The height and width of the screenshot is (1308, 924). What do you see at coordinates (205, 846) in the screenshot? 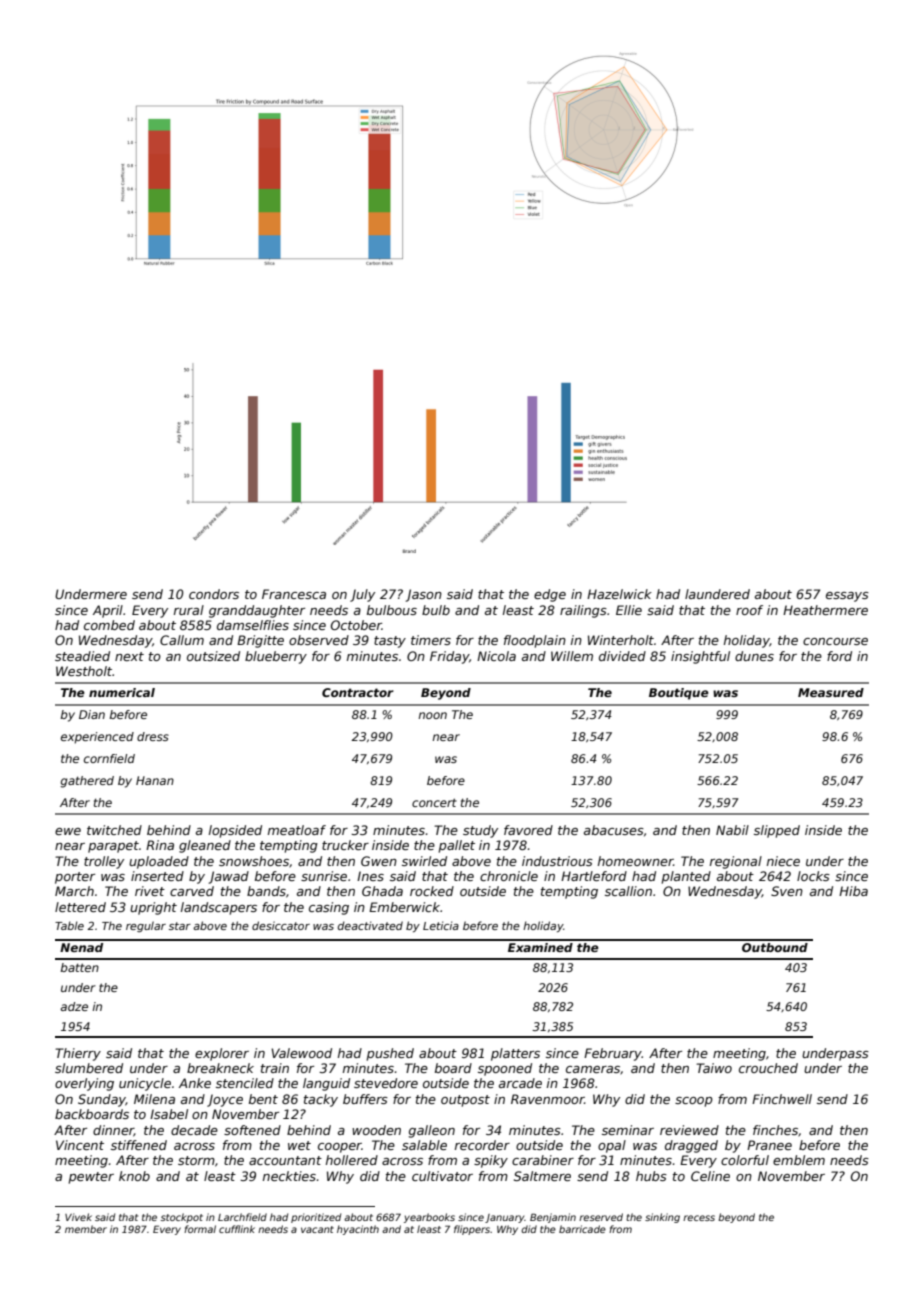
I see `gleaned` at bounding box center [205, 846].
